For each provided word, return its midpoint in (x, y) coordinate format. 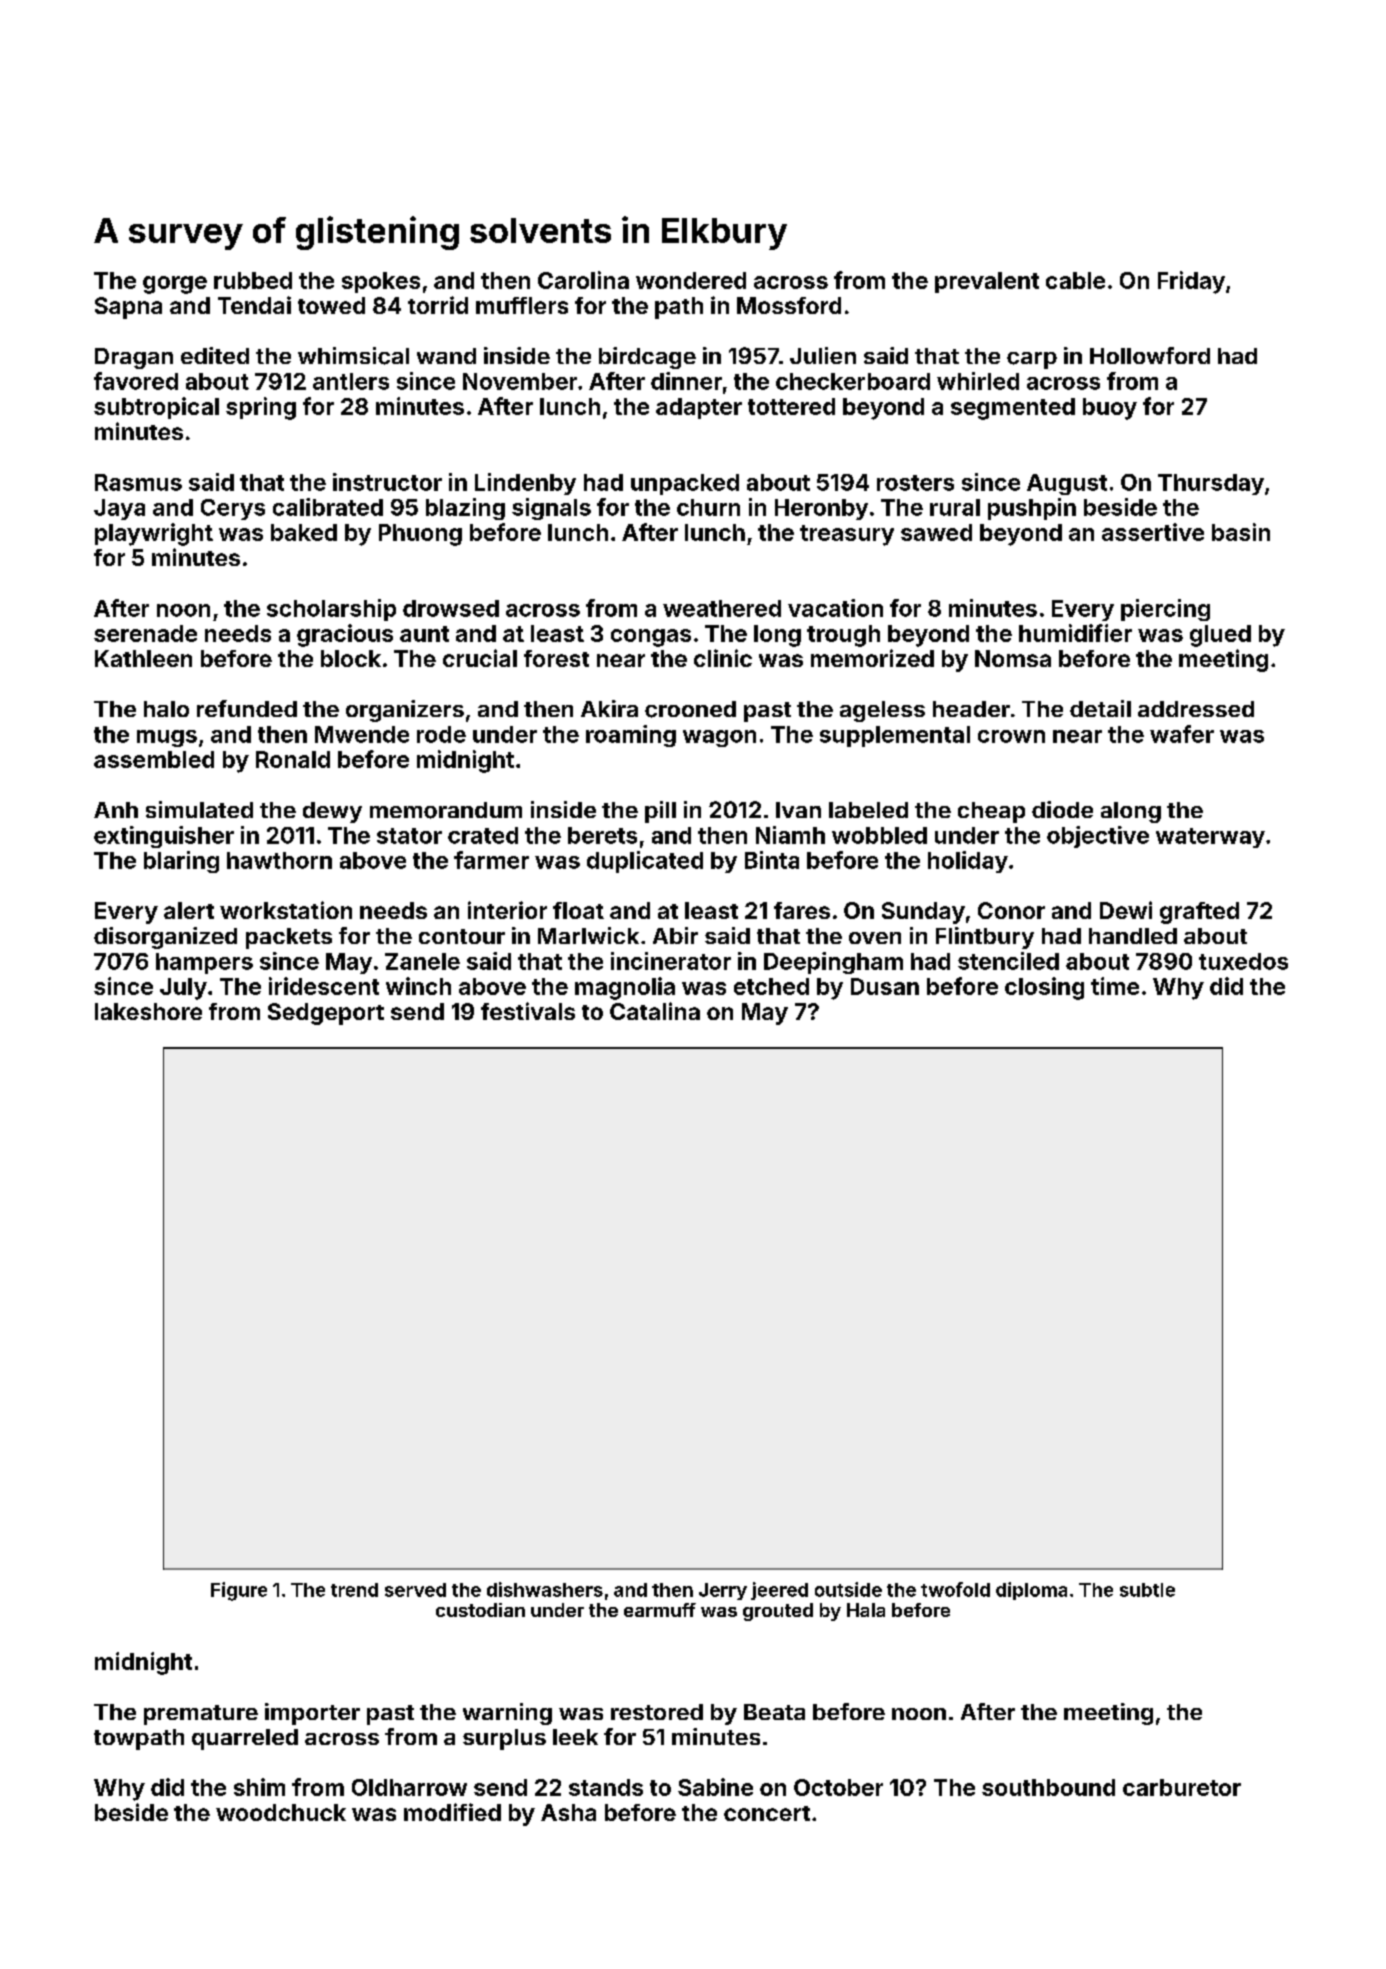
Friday (1191, 282)
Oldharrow (409, 1787)
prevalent (987, 282)
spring (261, 408)
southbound (1048, 1787)
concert (767, 1813)
